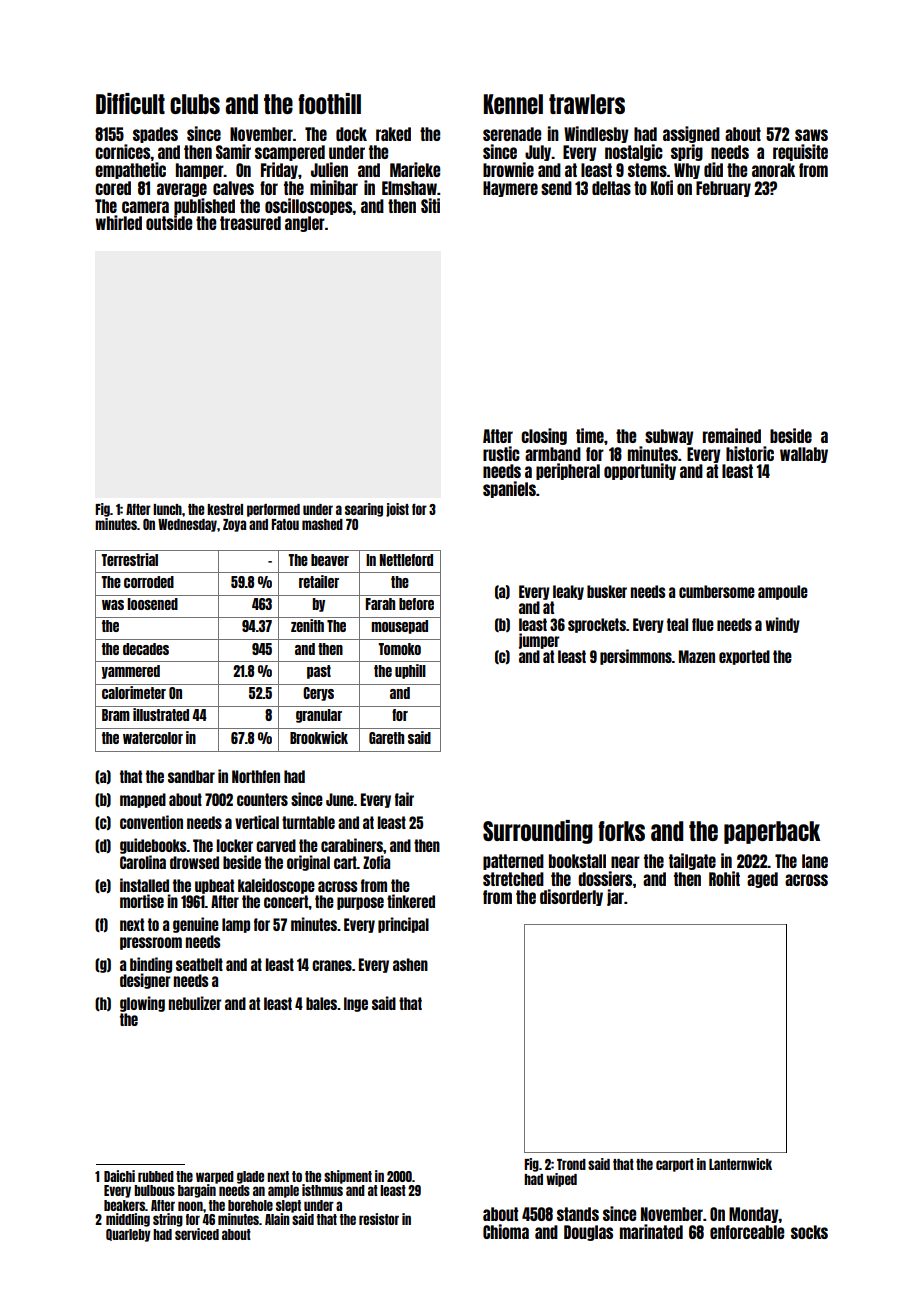 The width and height of the screenshot is (924, 1308). I want to click on saws, so click(811, 135).
